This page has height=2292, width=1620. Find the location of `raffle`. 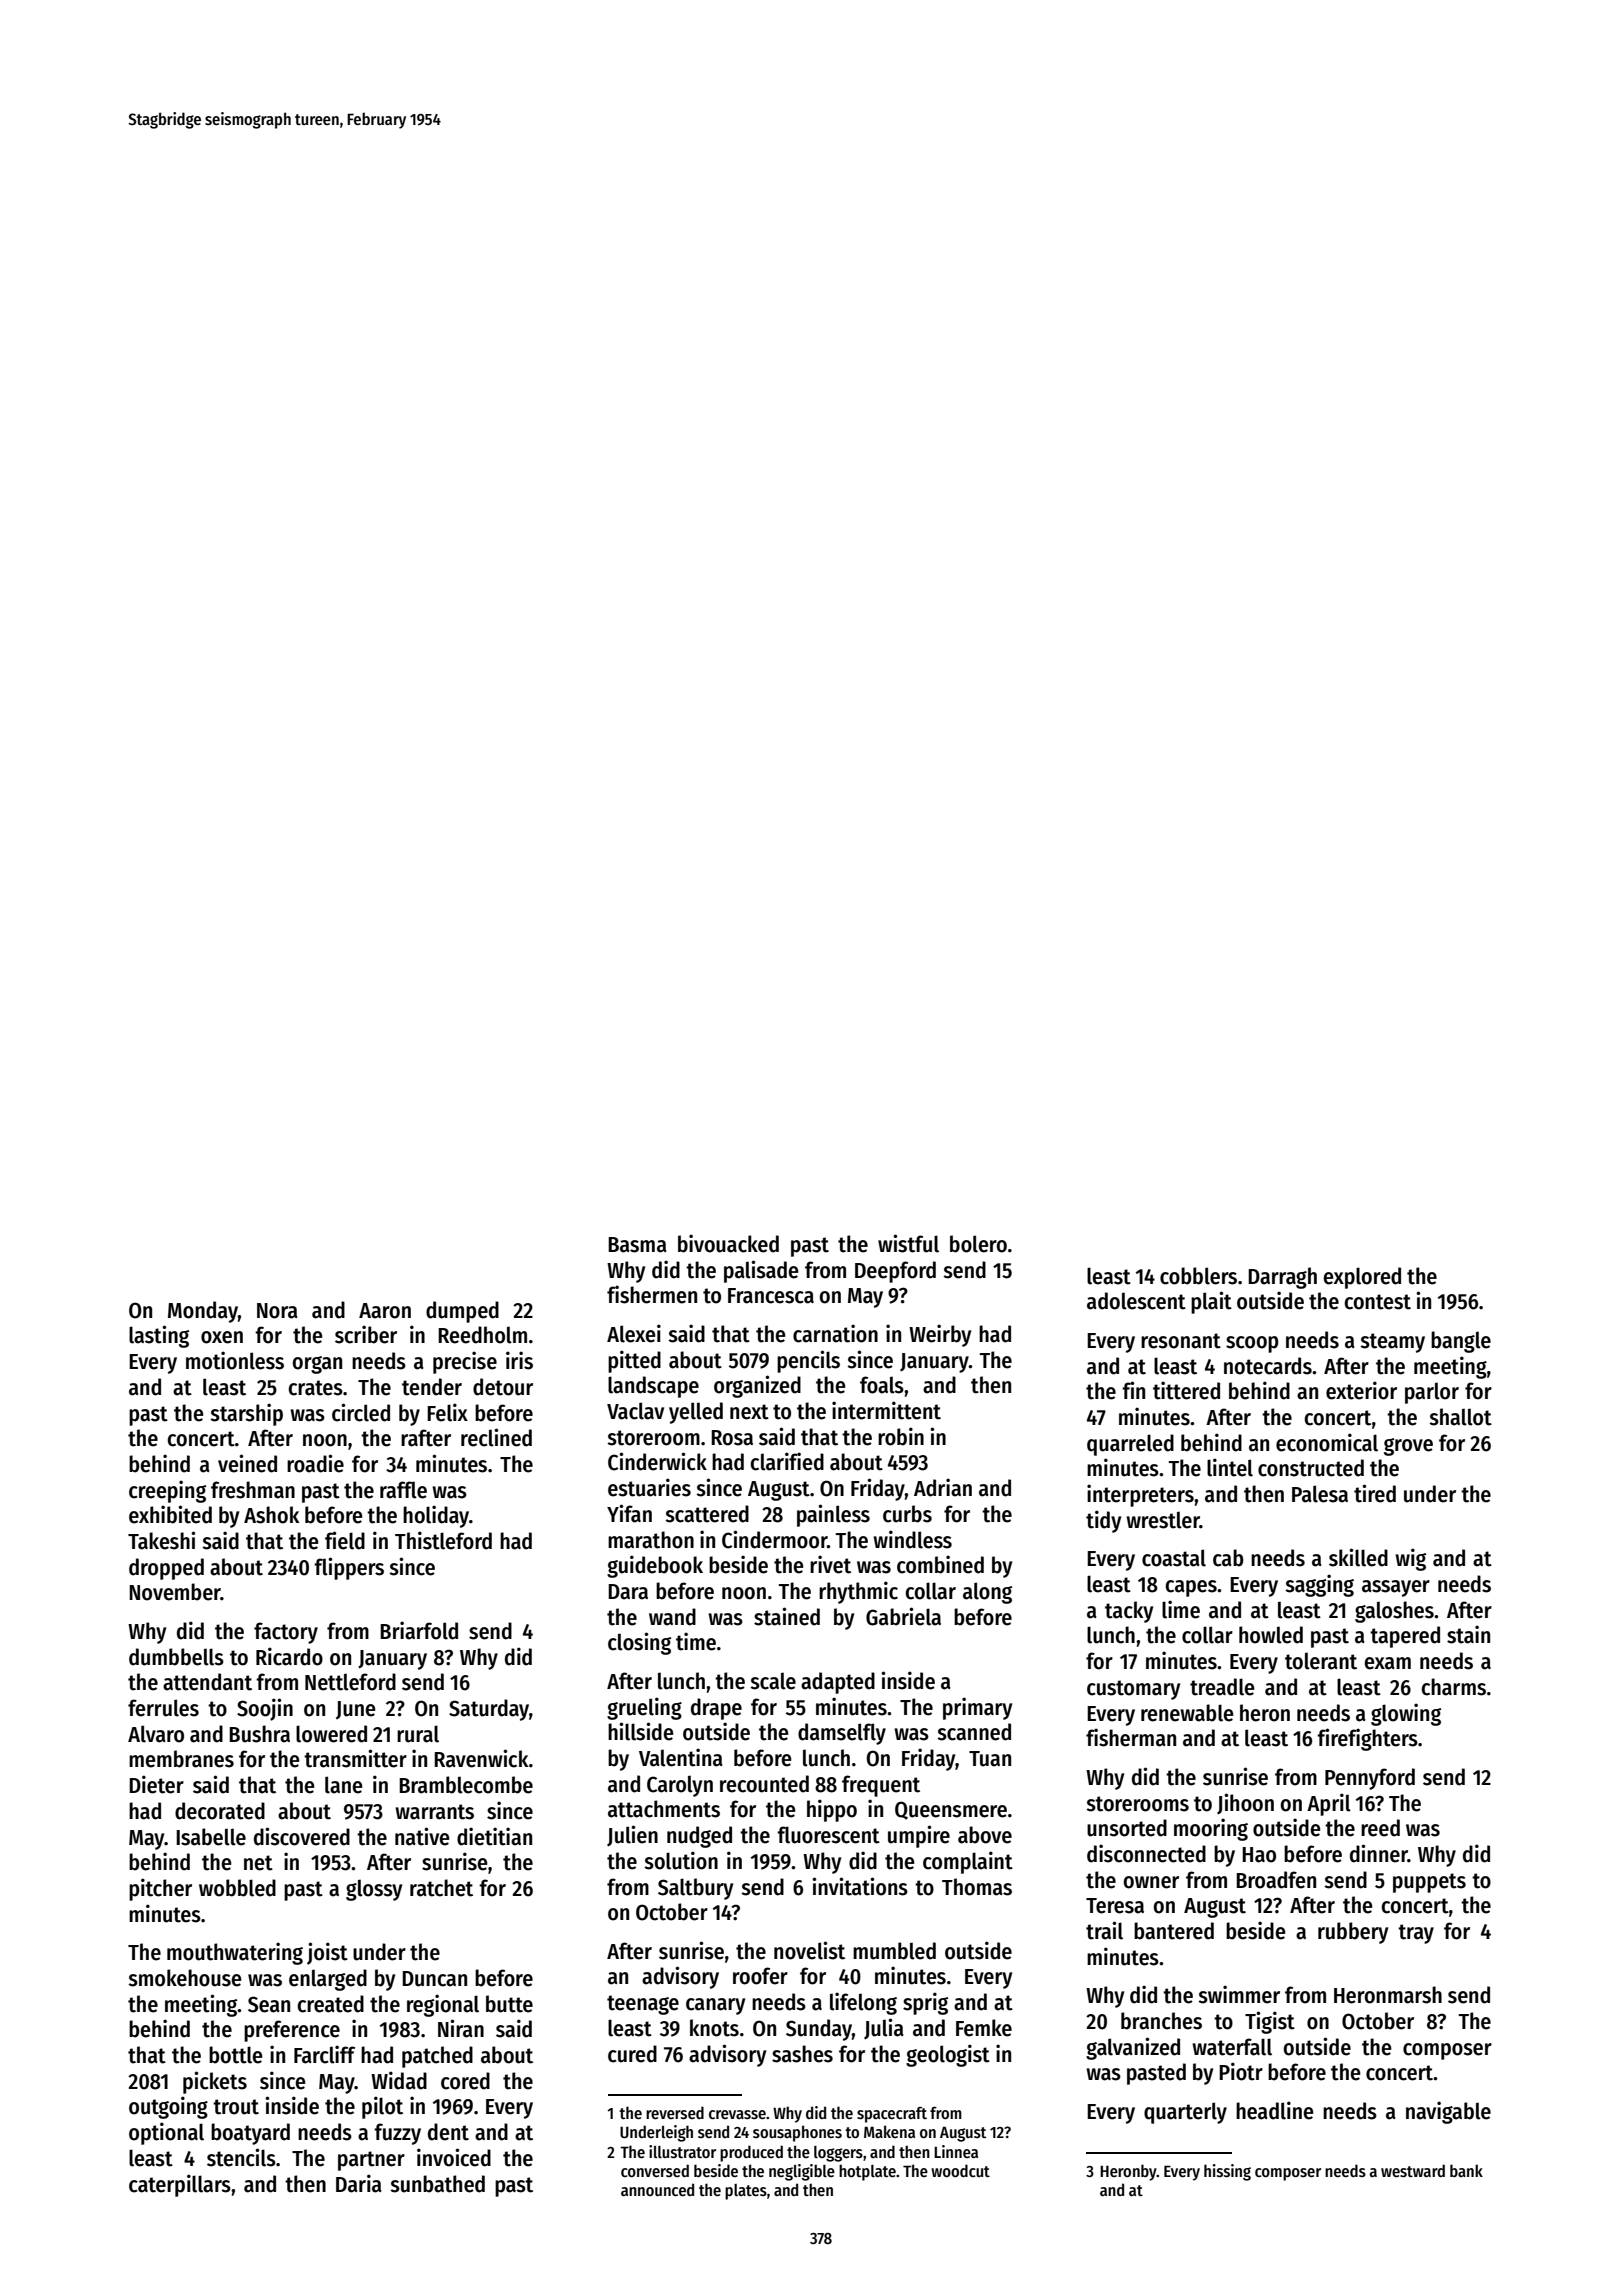

raffle is located at coordinates (403, 1490).
